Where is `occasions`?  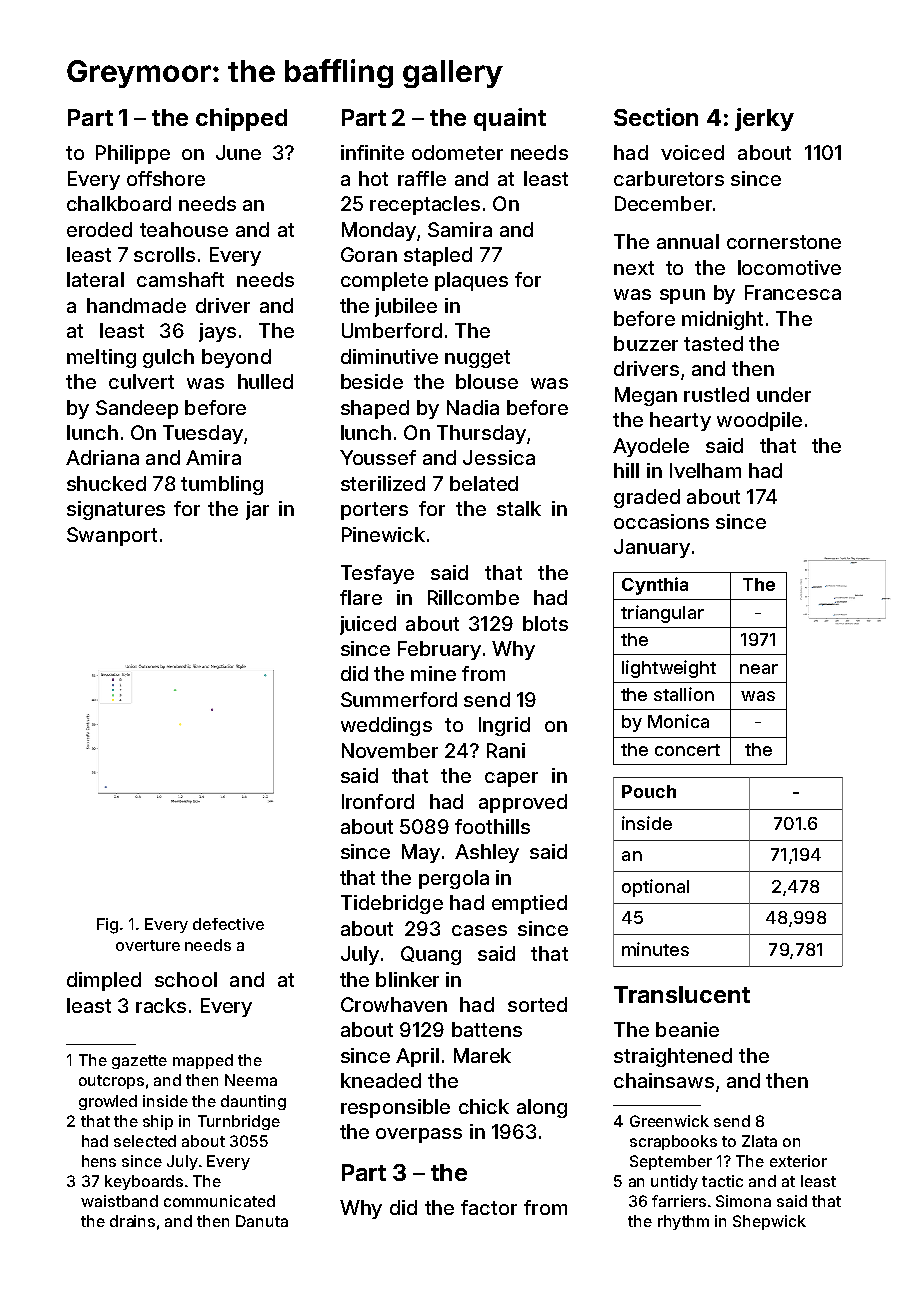 occasions is located at coordinates (661, 521).
